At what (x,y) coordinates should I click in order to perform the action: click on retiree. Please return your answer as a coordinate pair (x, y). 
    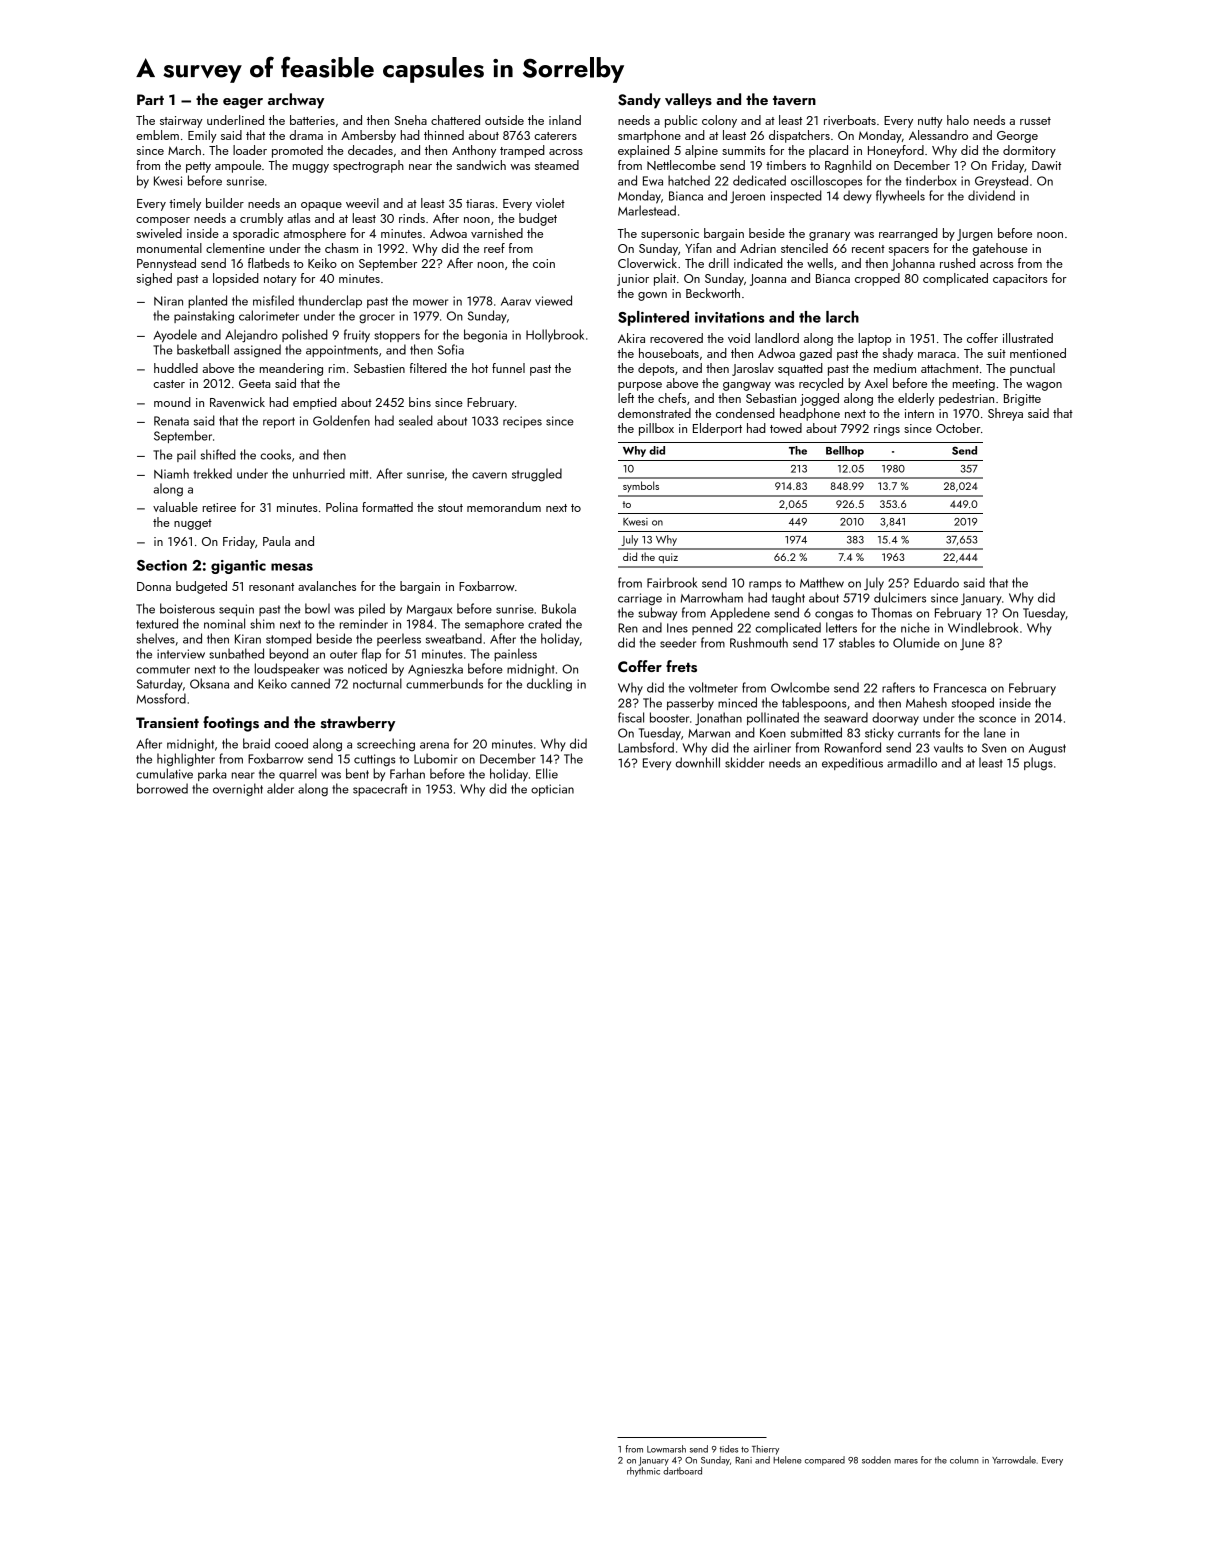
    Looking at the image, I should click on (219, 507).
